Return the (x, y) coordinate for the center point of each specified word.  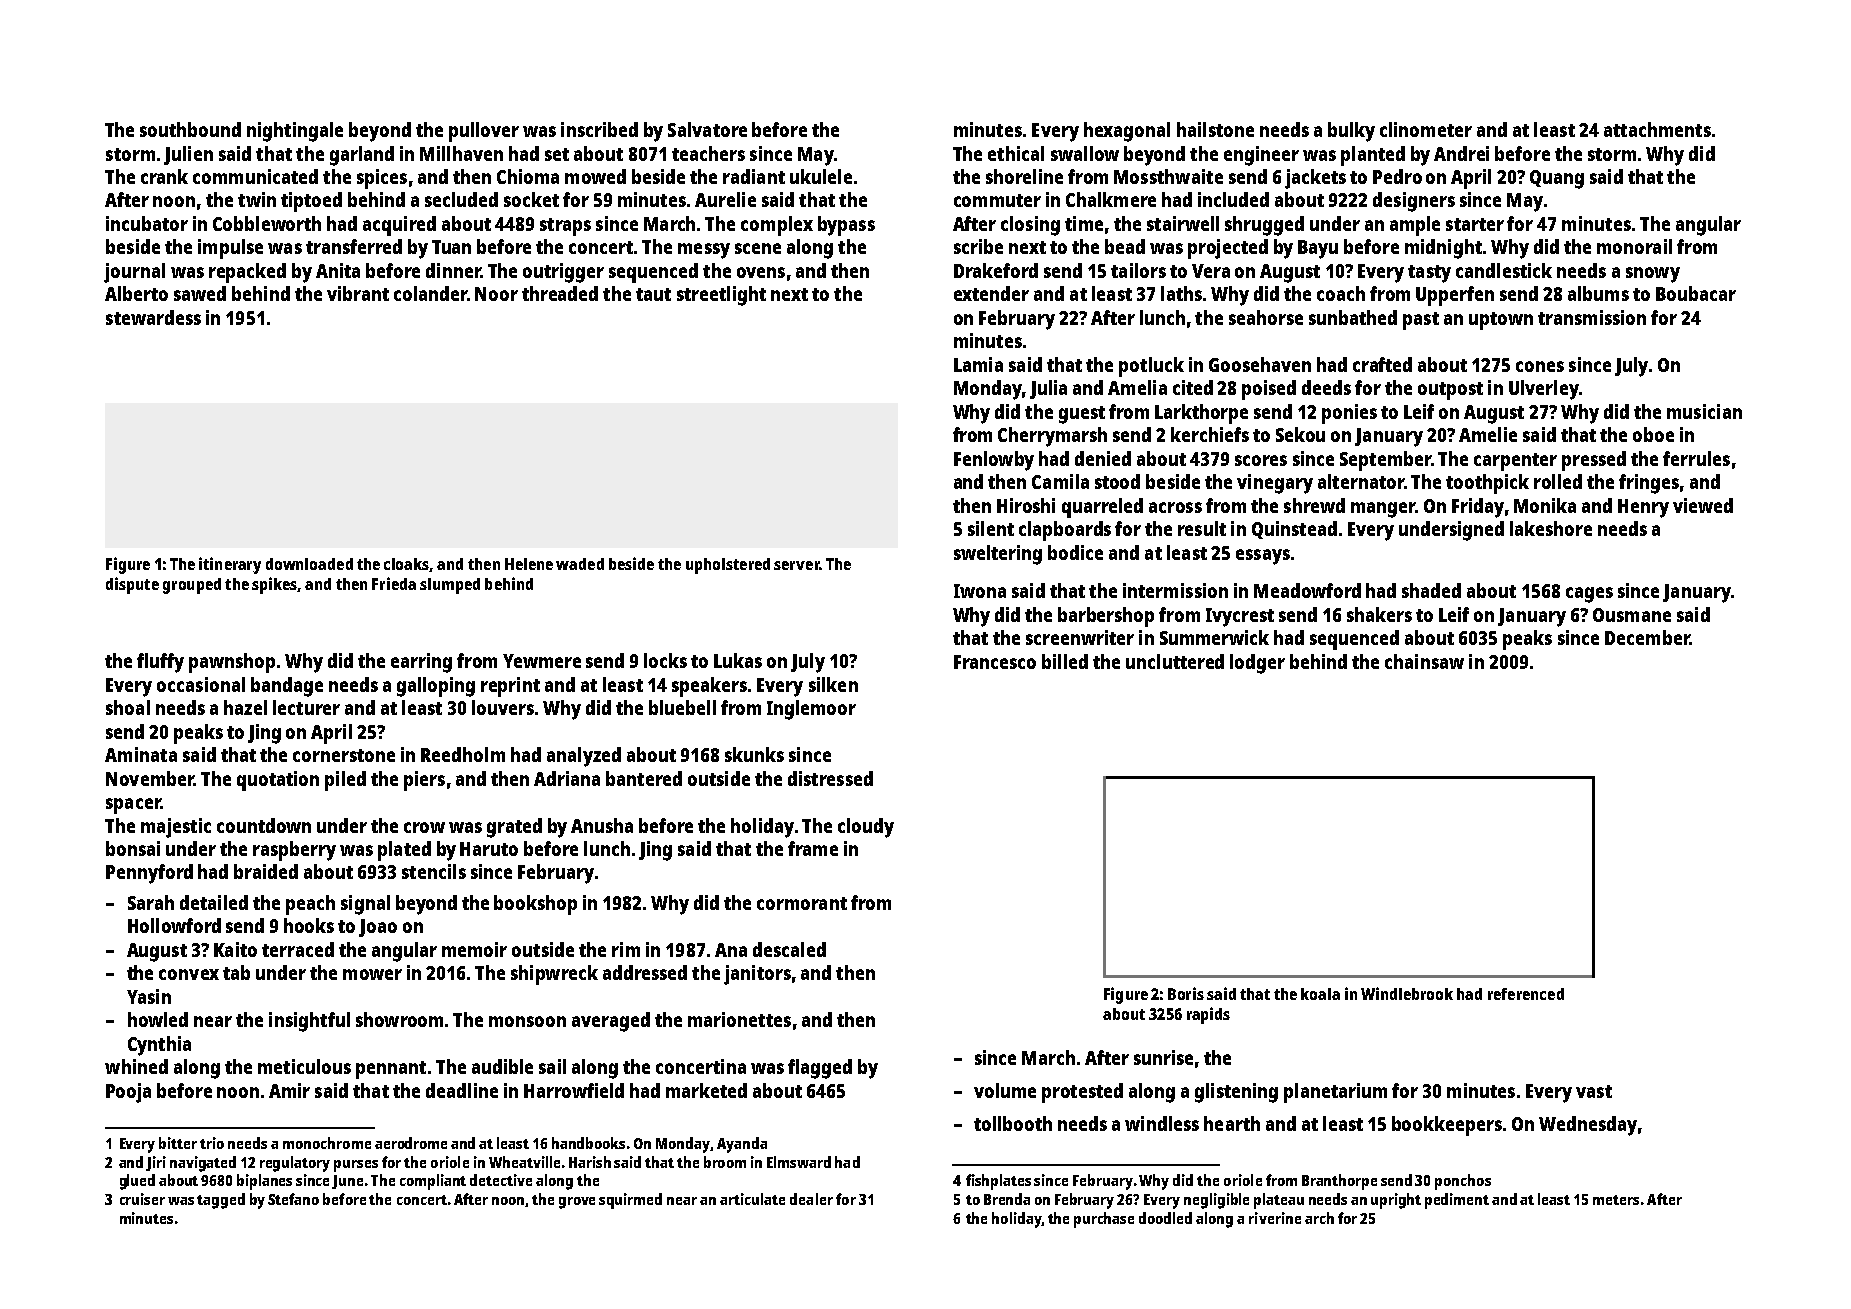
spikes (275, 585)
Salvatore (707, 129)
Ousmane (1632, 615)
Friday (1478, 508)
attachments (1657, 129)
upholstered (728, 566)
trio (212, 1143)
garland (362, 156)
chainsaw (1424, 661)
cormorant (802, 903)
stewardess (153, 317)
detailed (214, 902)
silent (991, 528)
